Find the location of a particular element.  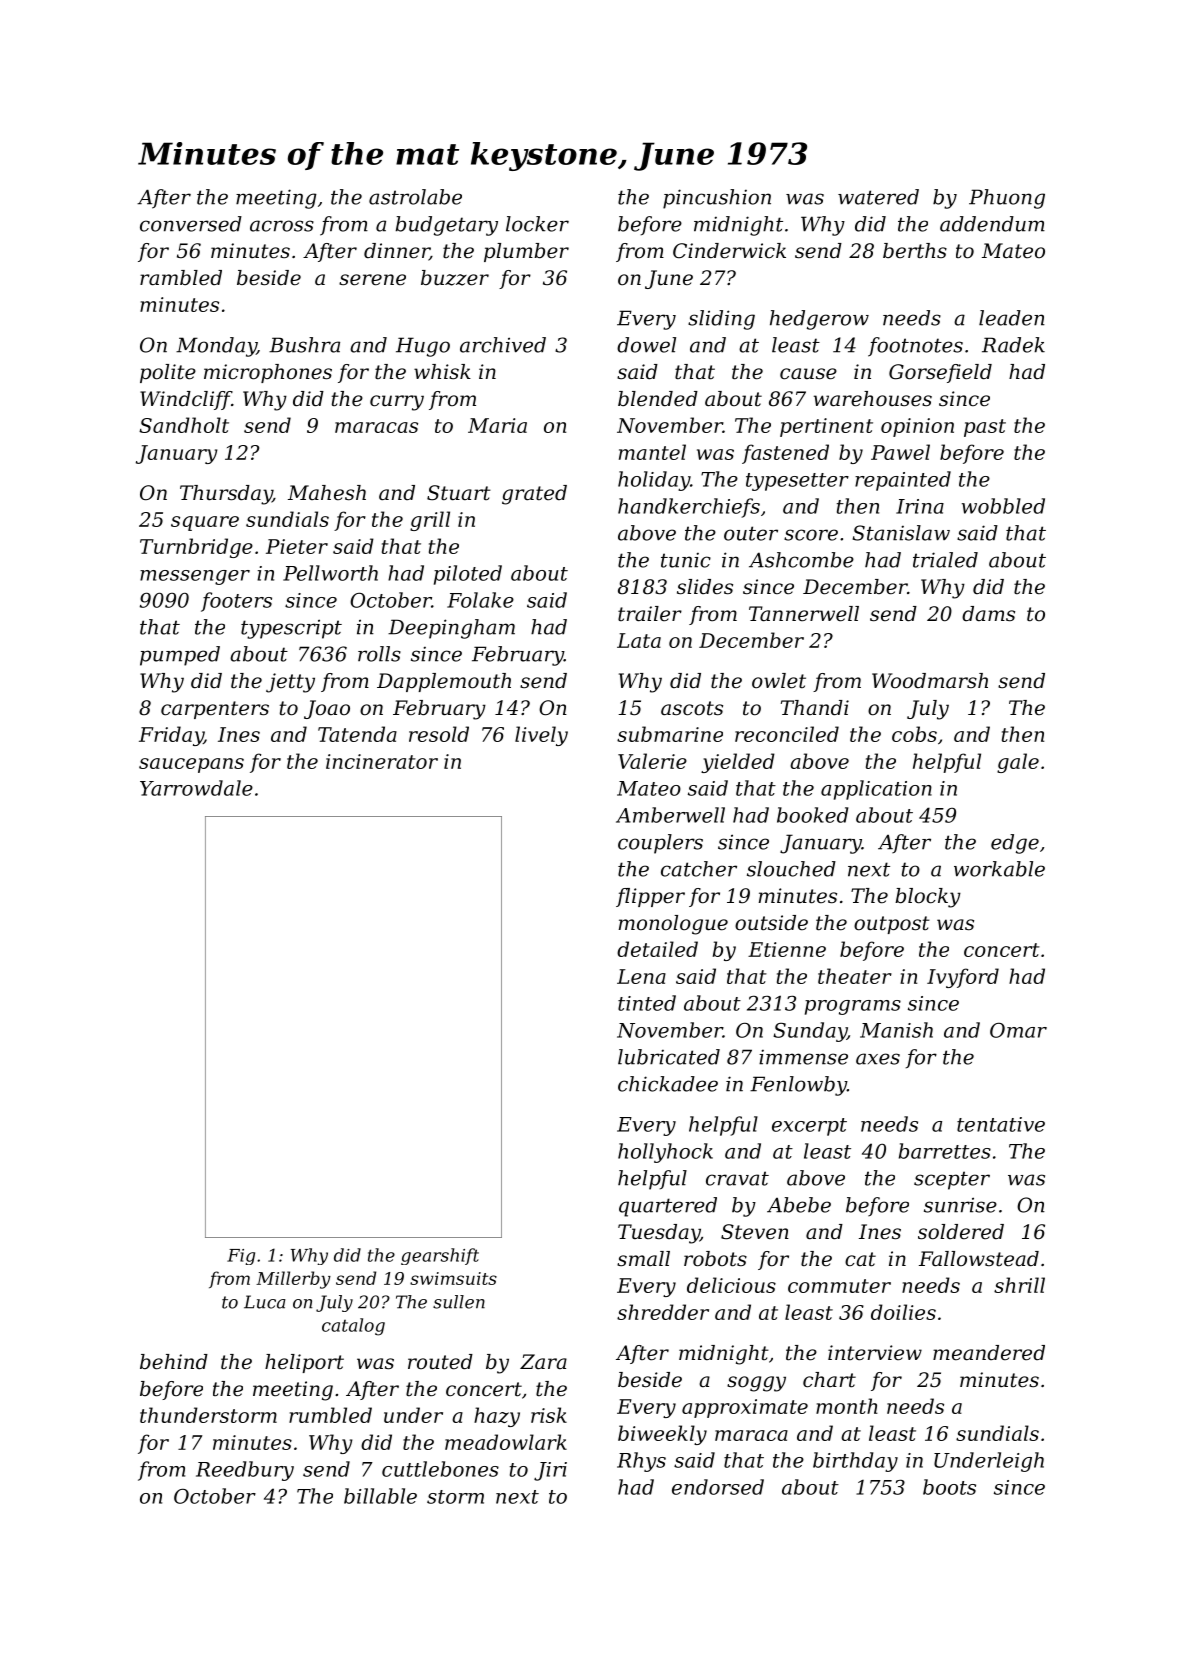

Sandholt is located at coordinates (184, 425).
